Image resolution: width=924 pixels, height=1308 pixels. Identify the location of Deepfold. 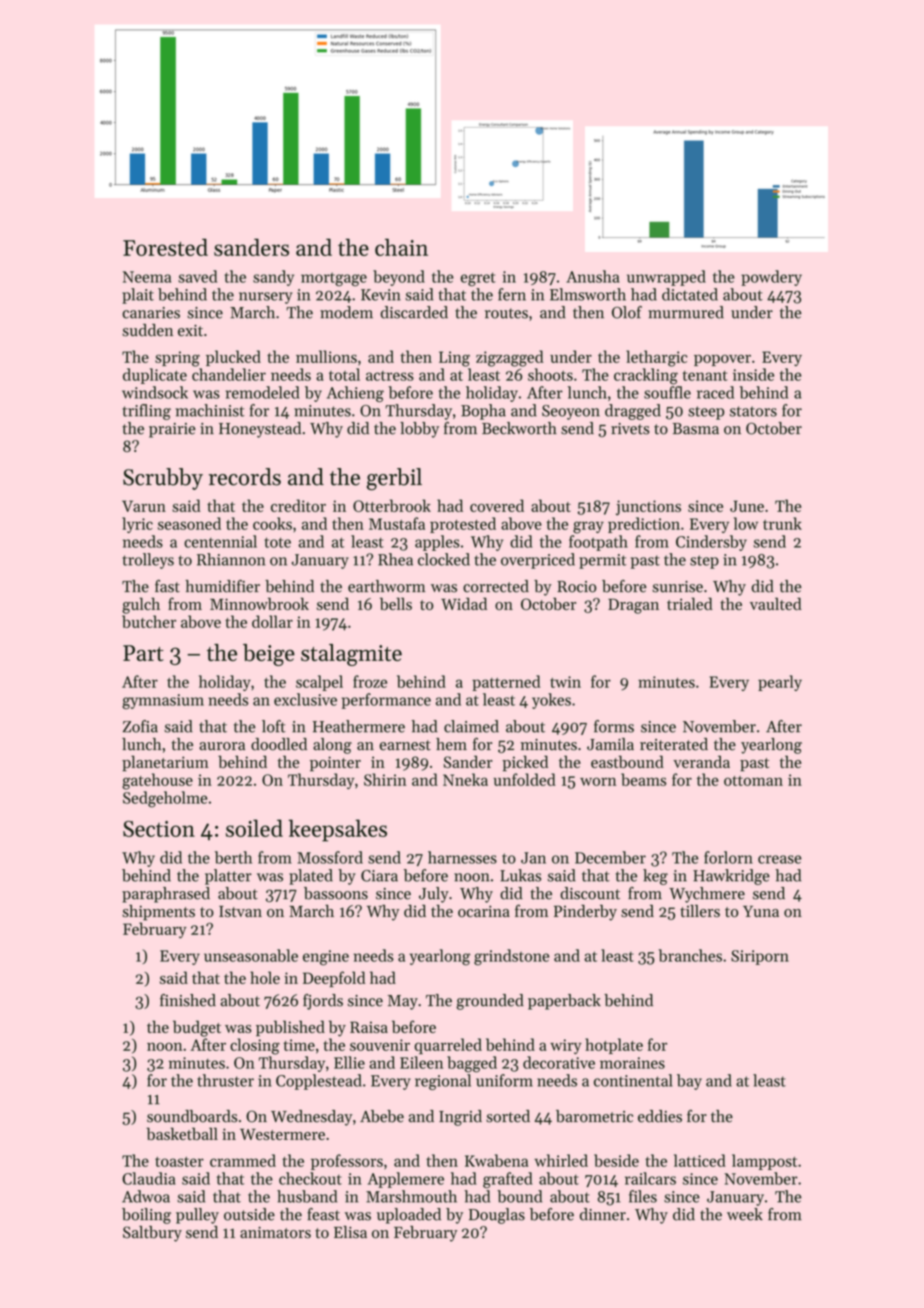
(334, 979).
